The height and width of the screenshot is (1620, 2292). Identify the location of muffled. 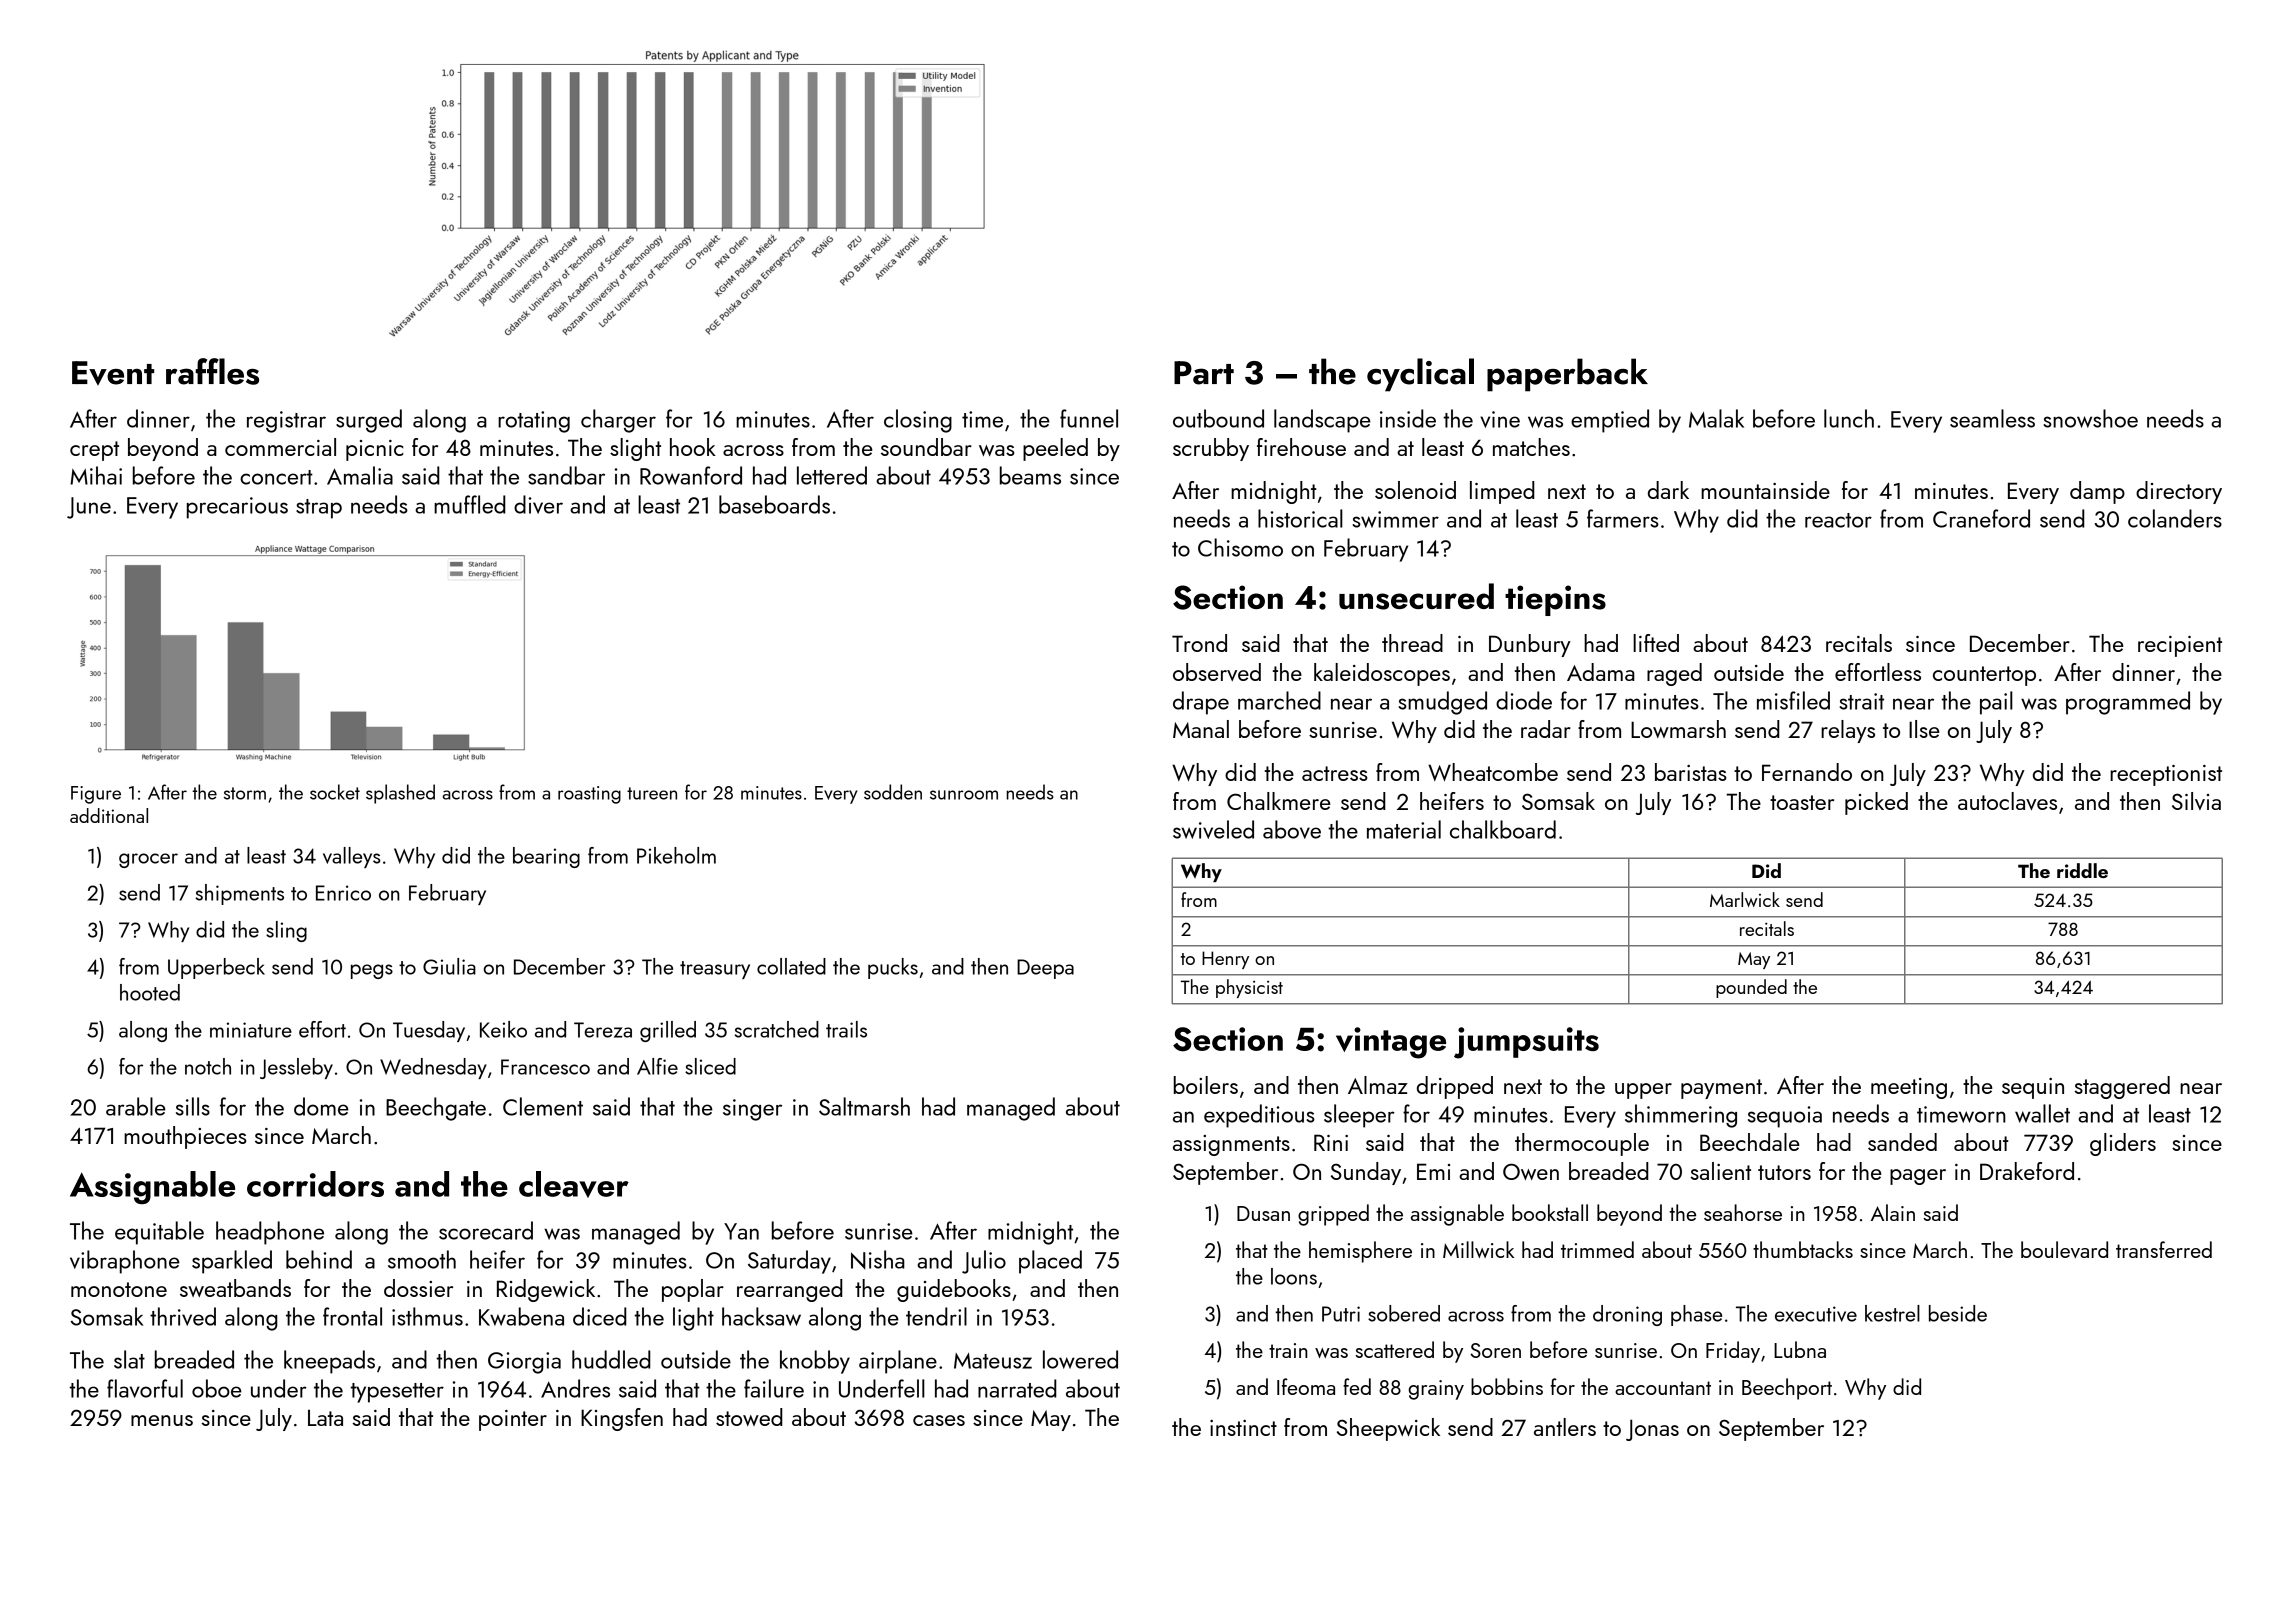
(469, 504).
